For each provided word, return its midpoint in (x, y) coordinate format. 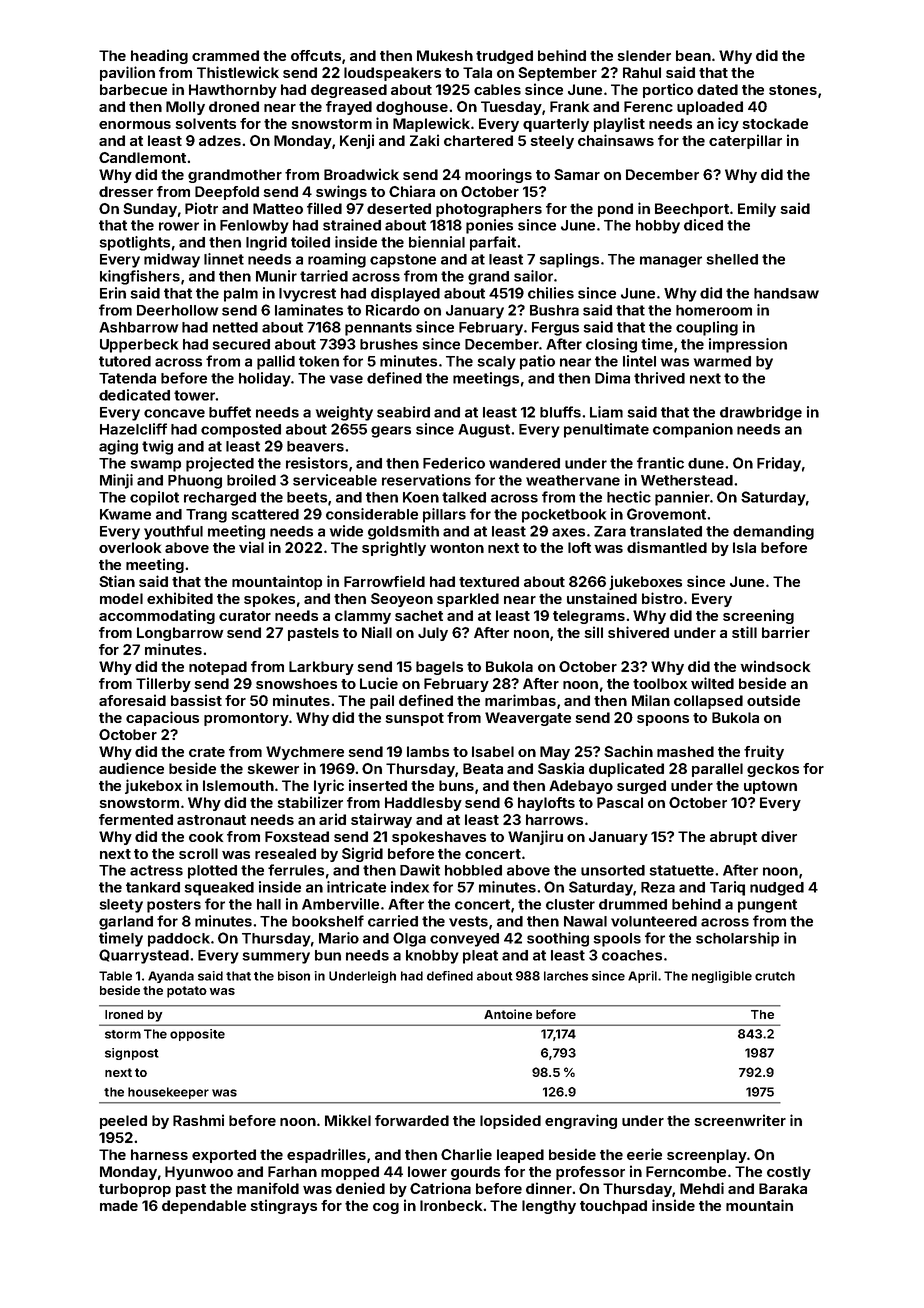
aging (118, 447)
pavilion (127, 73)
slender (644, 55)
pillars (444, 515)
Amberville (340, 904)
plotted (212, 872)
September (557, 74)
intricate (356, 887)
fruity (764, 752)
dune (706, 463)
